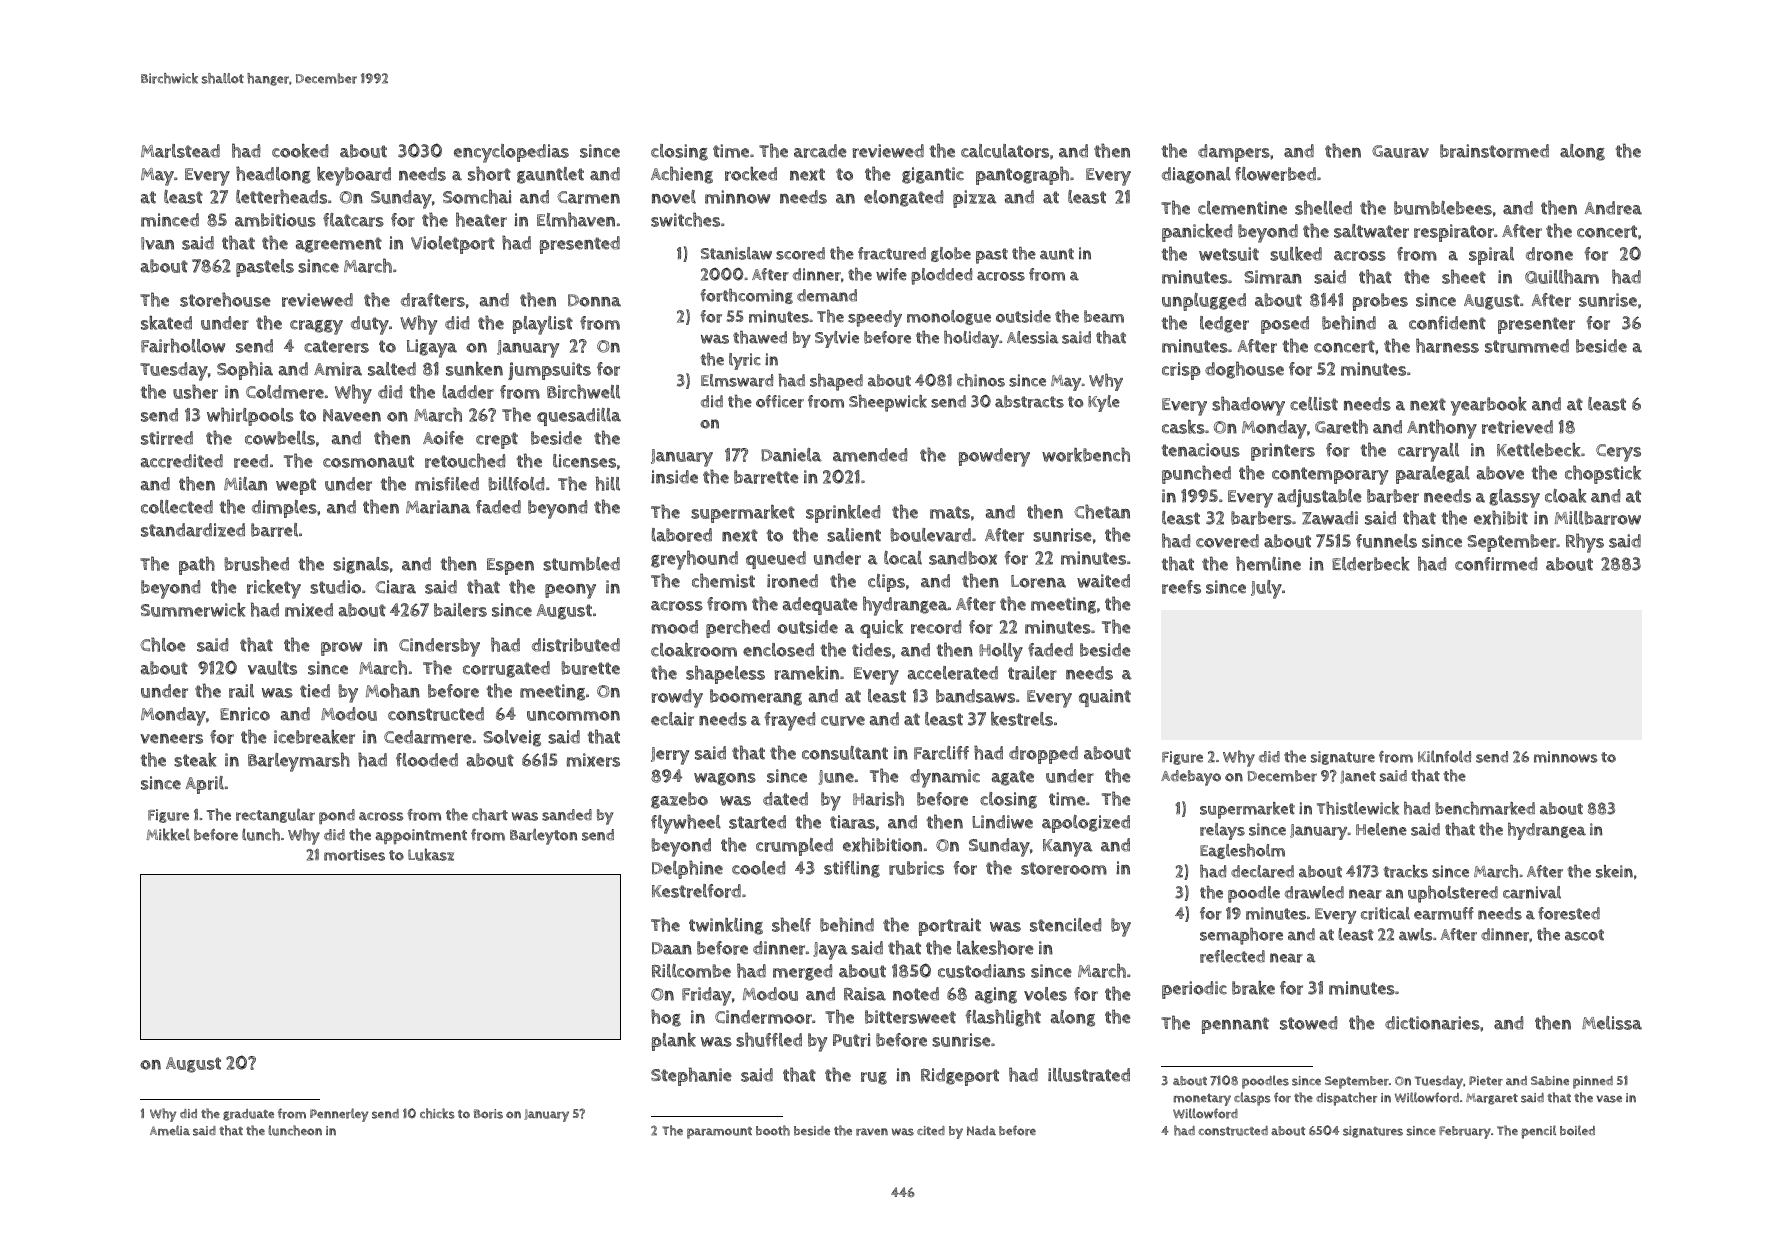  What do you see at coordinates (284, 509) in the page?
I see `dimples` at bounding box center [284, 509].
